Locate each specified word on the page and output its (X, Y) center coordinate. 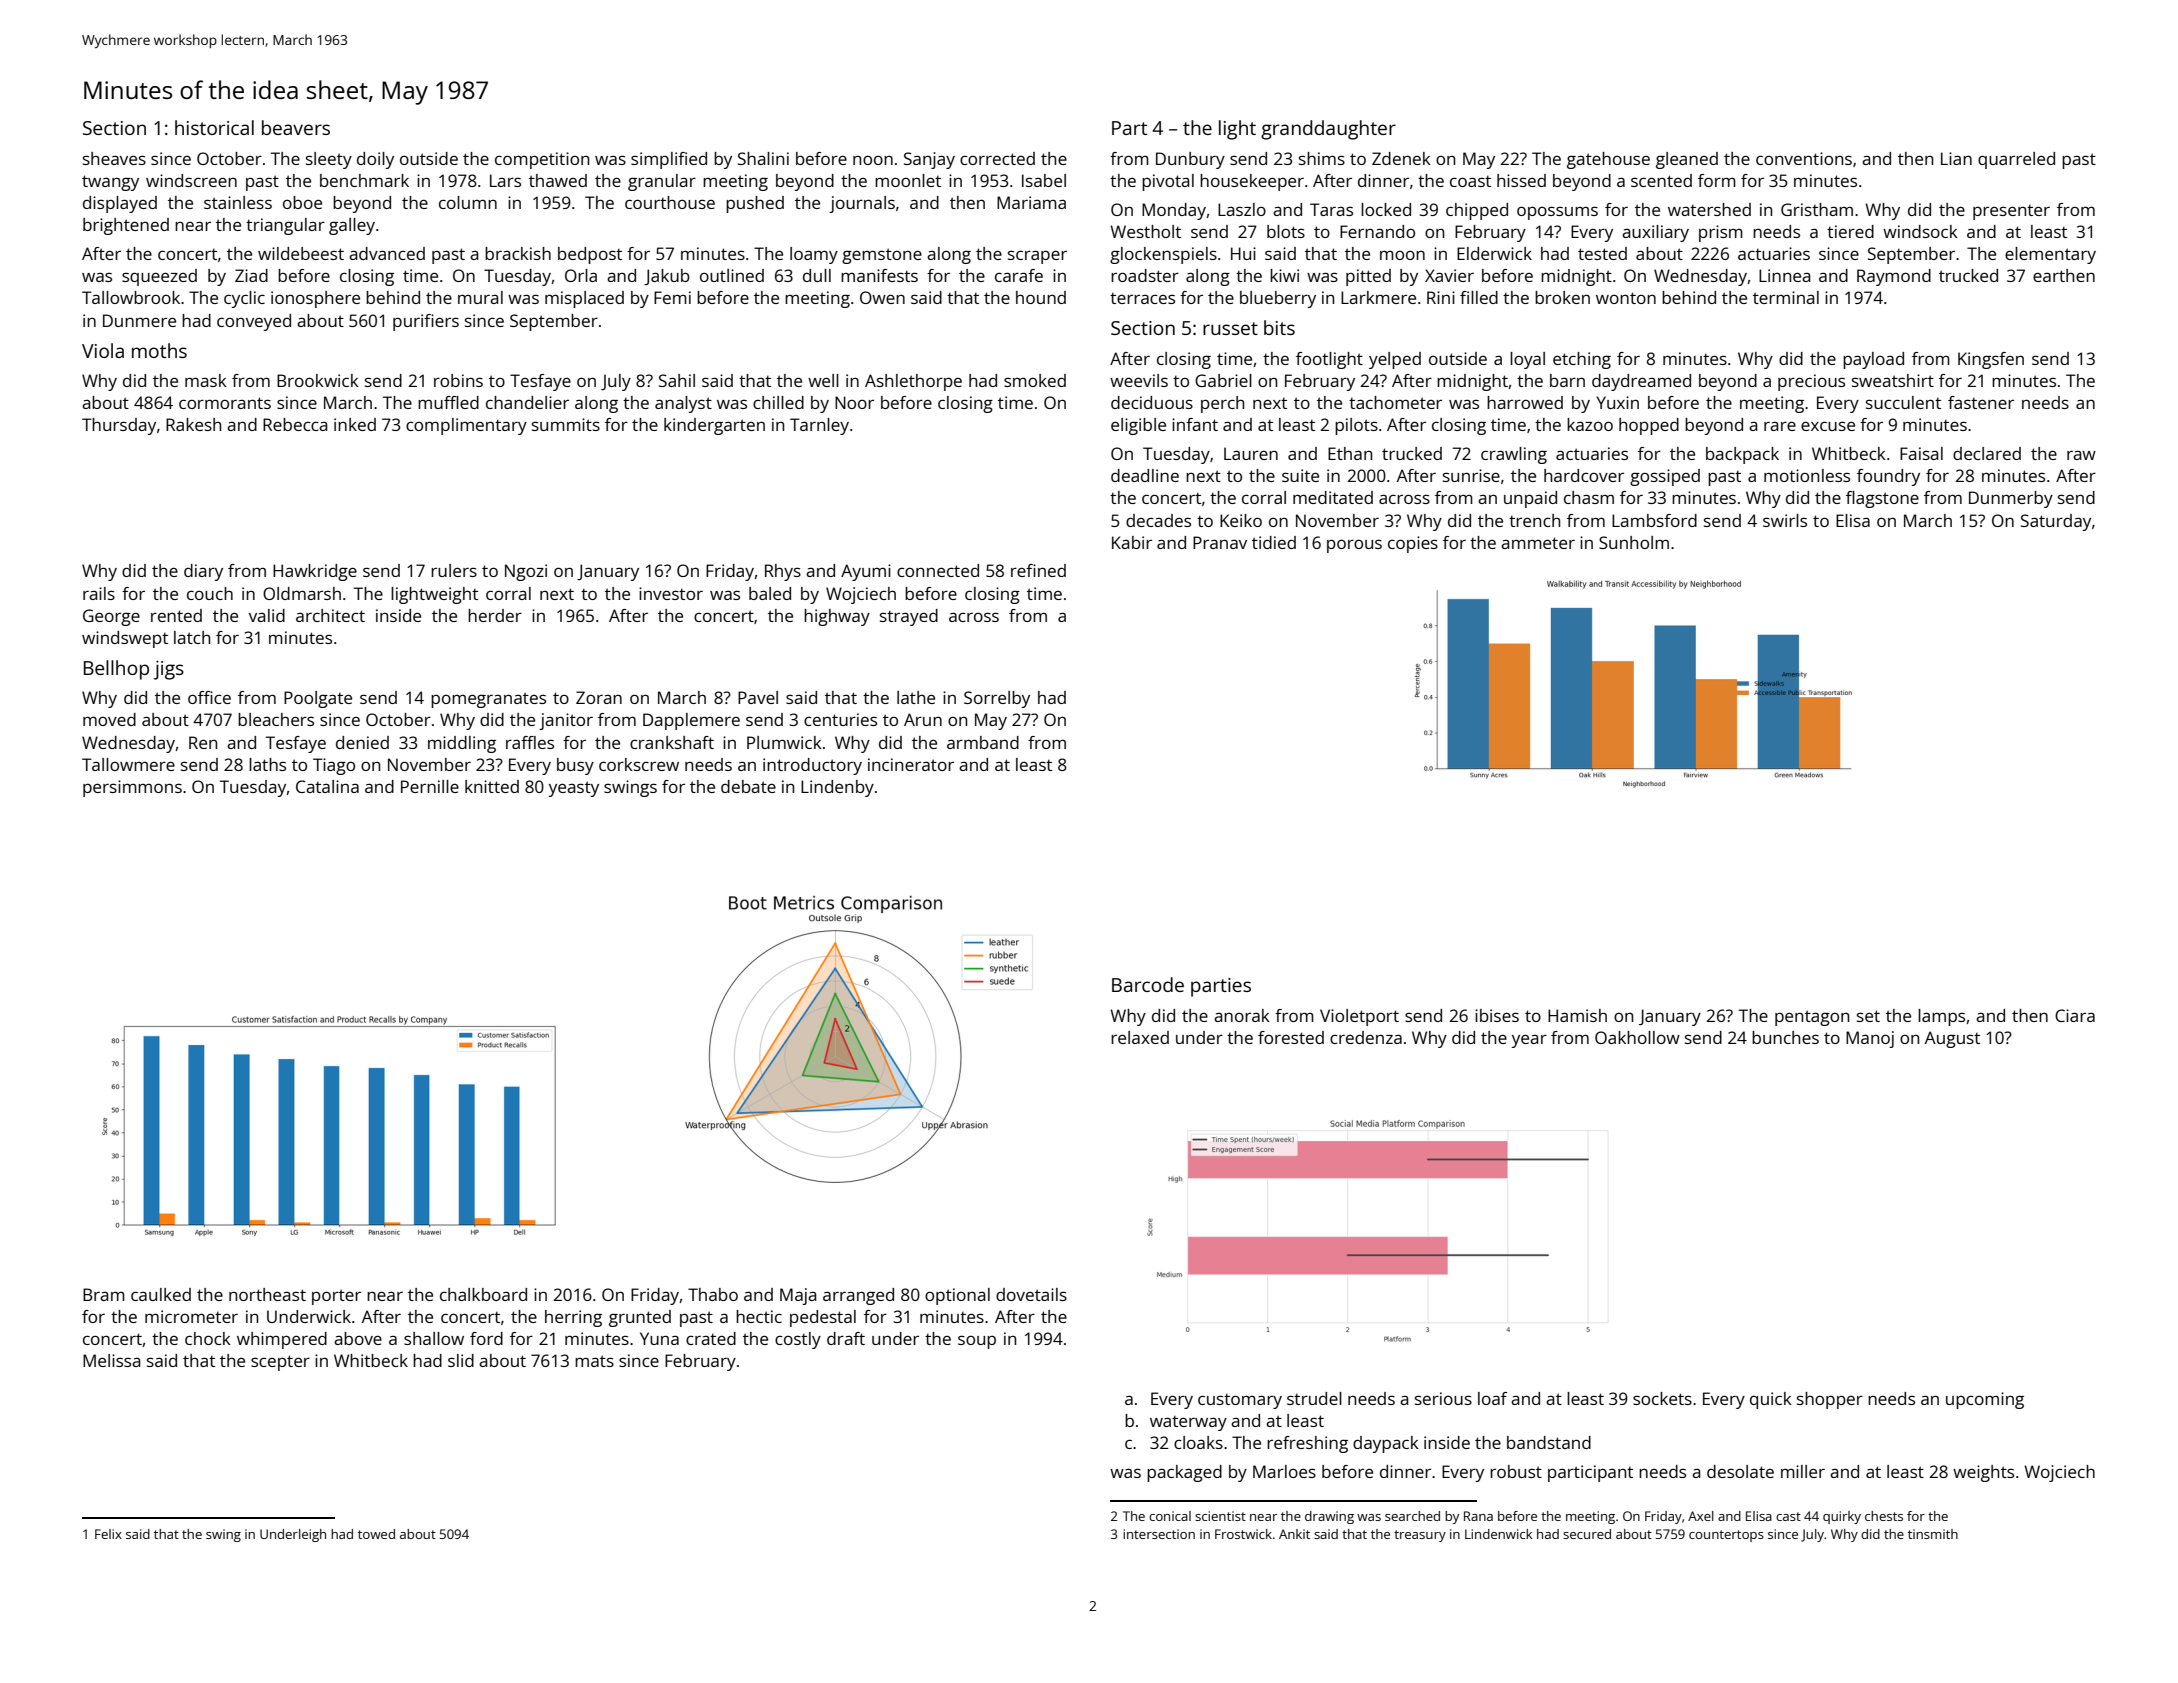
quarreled (2016, 160)
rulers (454, 570)
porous (1354, 546)
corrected (997, 158)
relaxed (1140, 1037)
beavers (296, 127)
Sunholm (1634, 542)
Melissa (112, 1360)
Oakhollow (1637, 1037)
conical (1170, 1516)
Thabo (713, 1294)
